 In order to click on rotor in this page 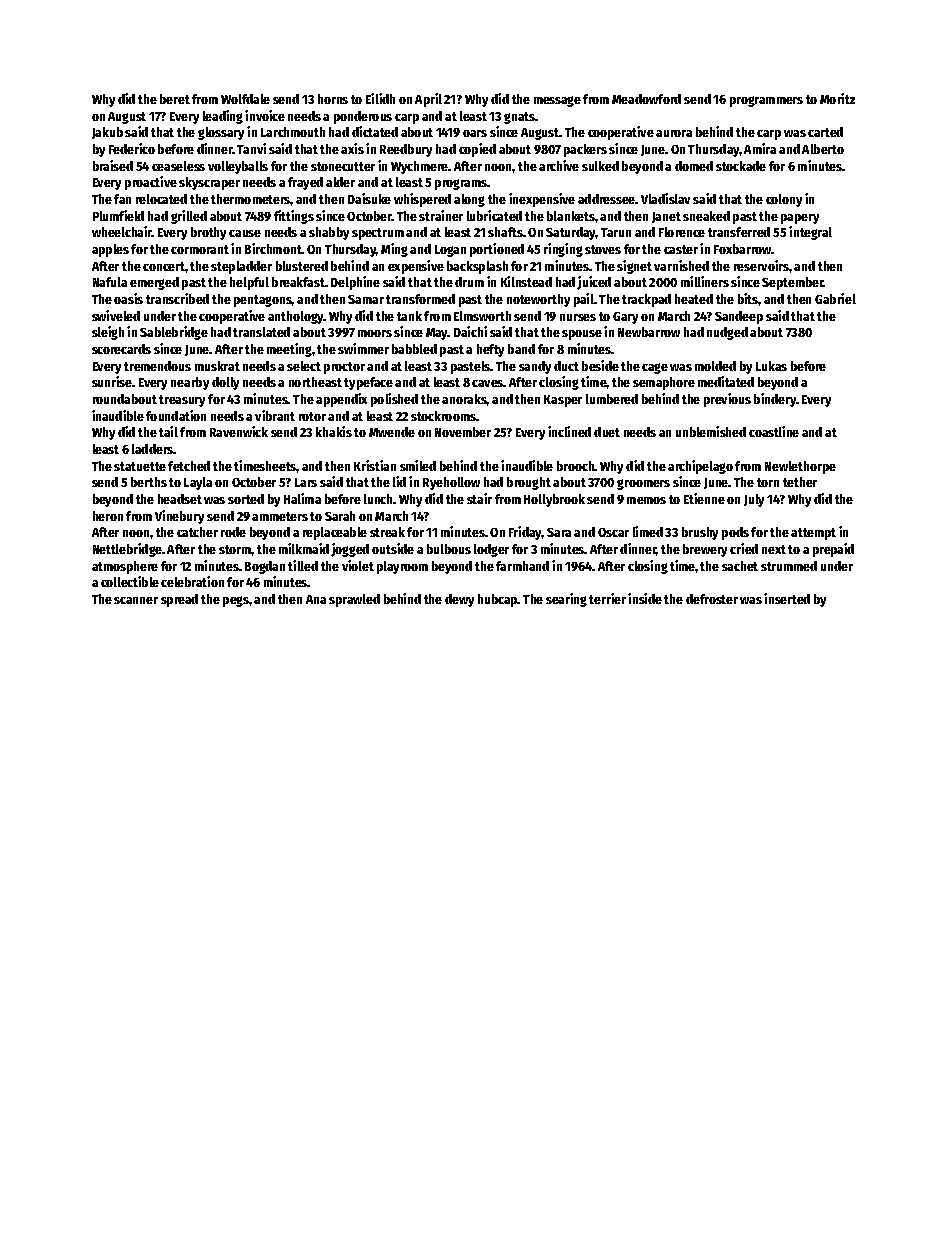, I will do `click(312, 416)`.
